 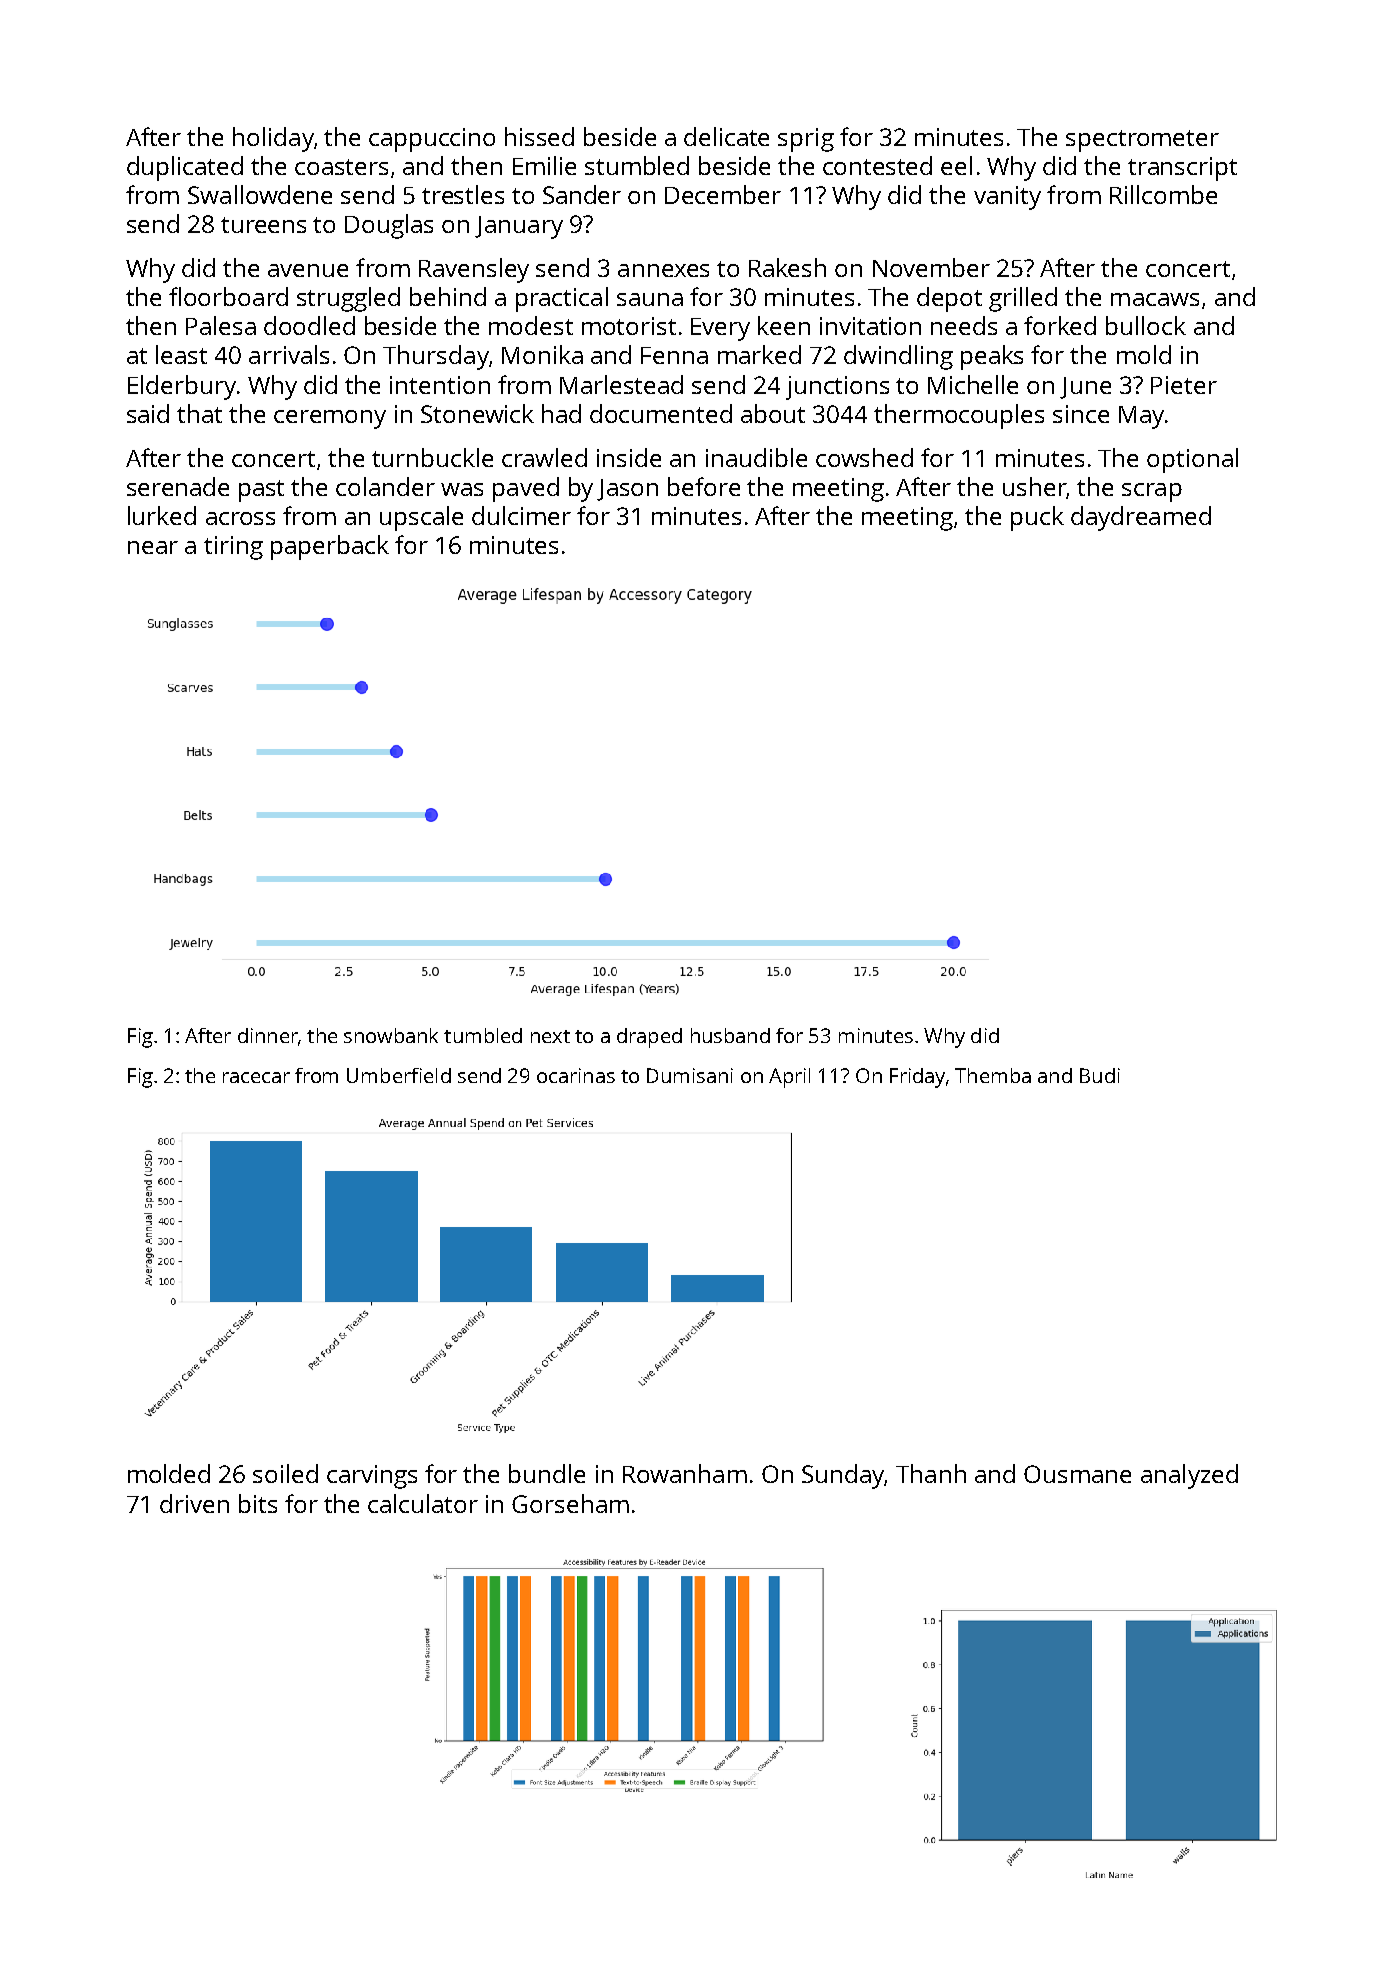 I want to click on calculator, so click(x=423, y=1503).
